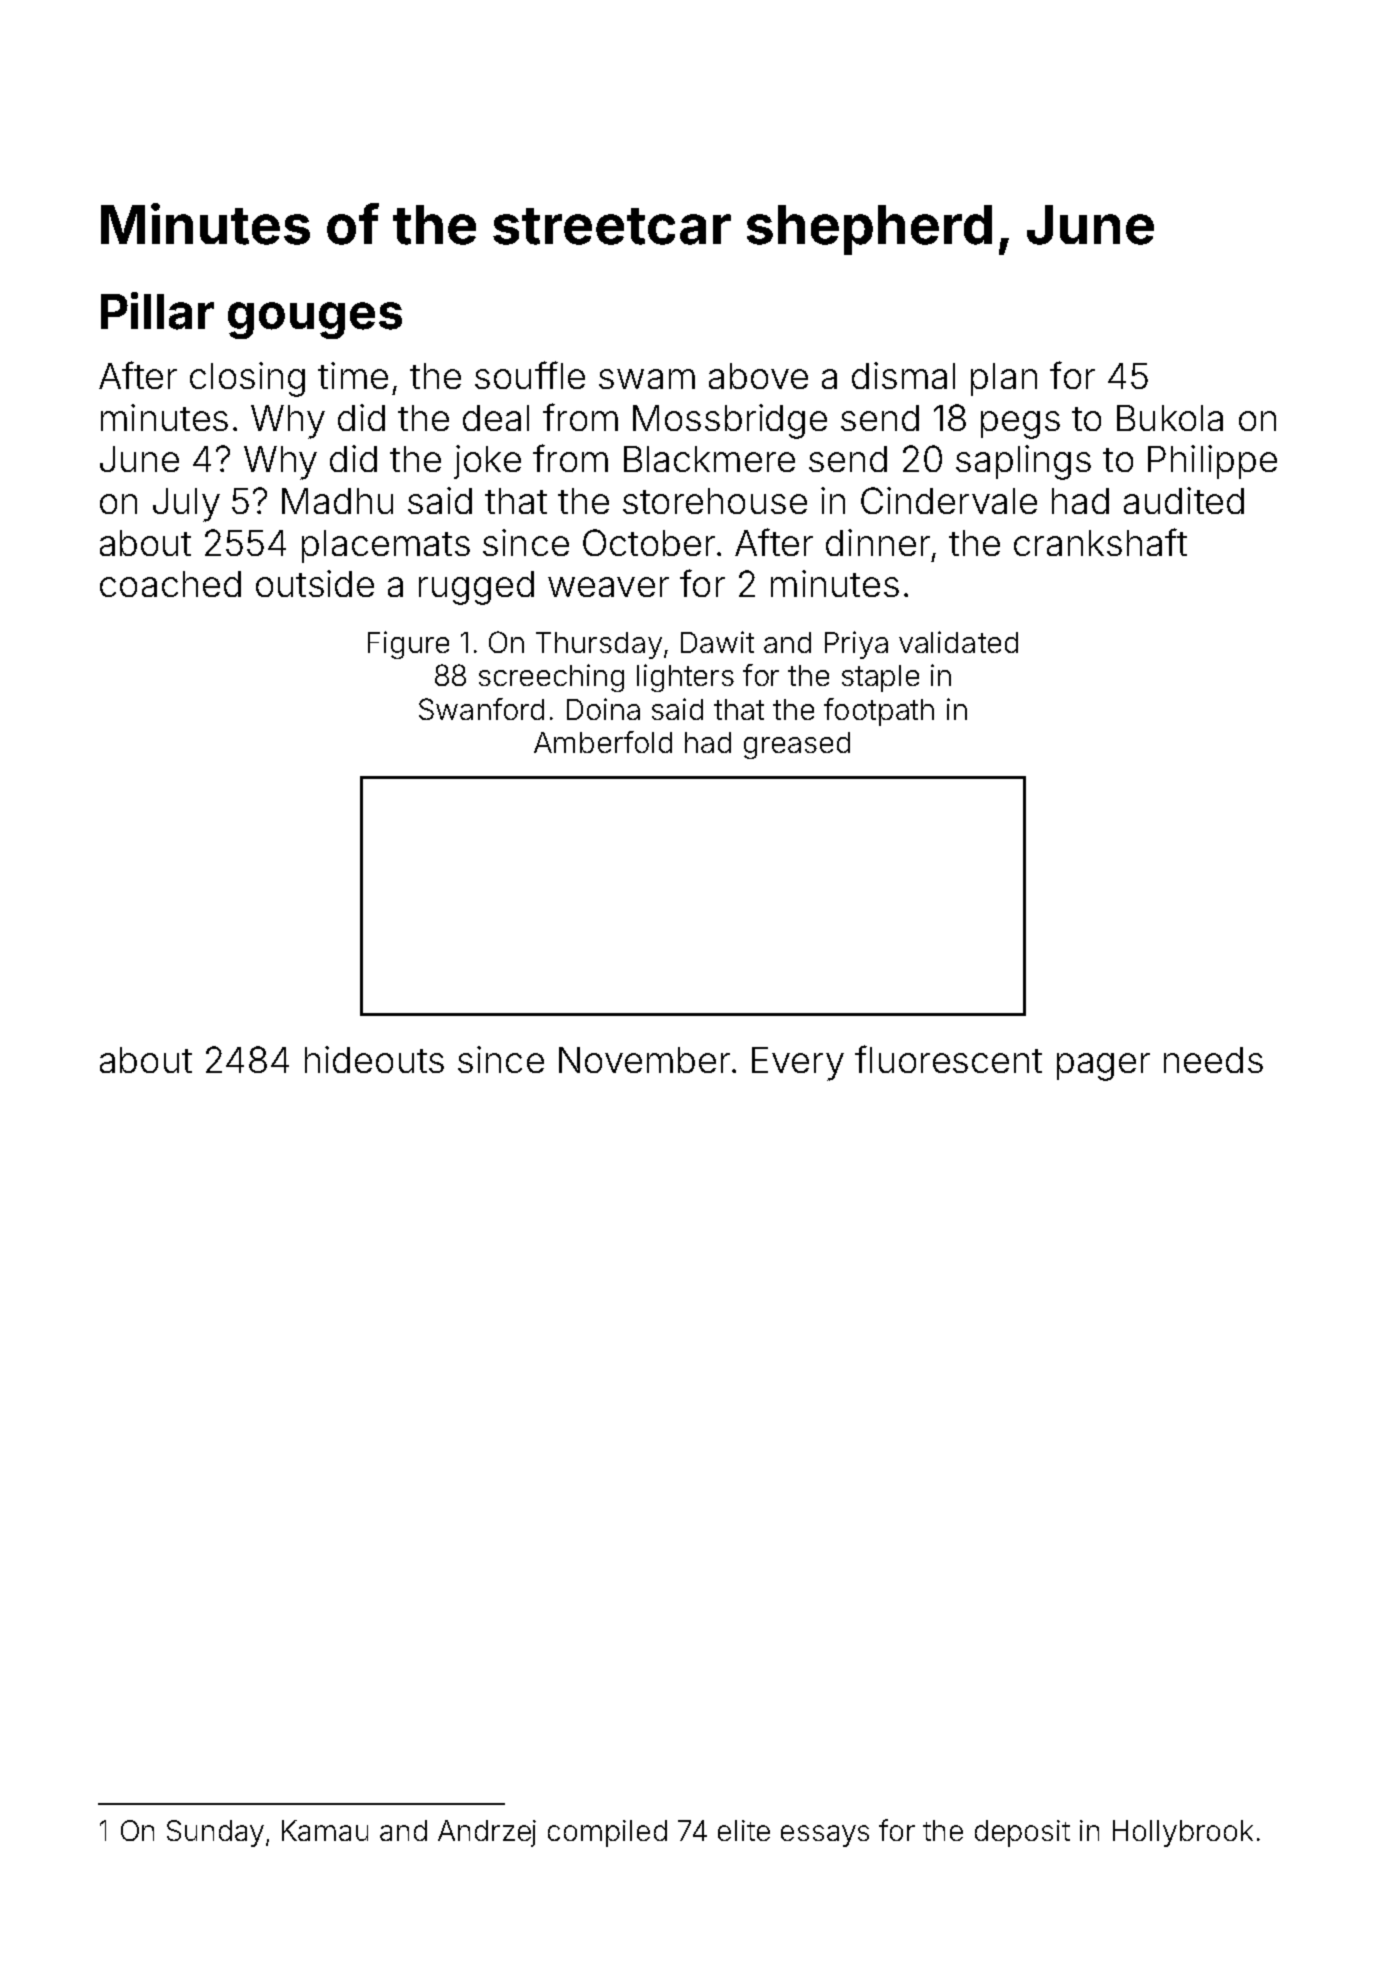 Image resolution: width=1386 pixels, height=1969 pixels. I want to click on hideouts, so click(374, 1059).
